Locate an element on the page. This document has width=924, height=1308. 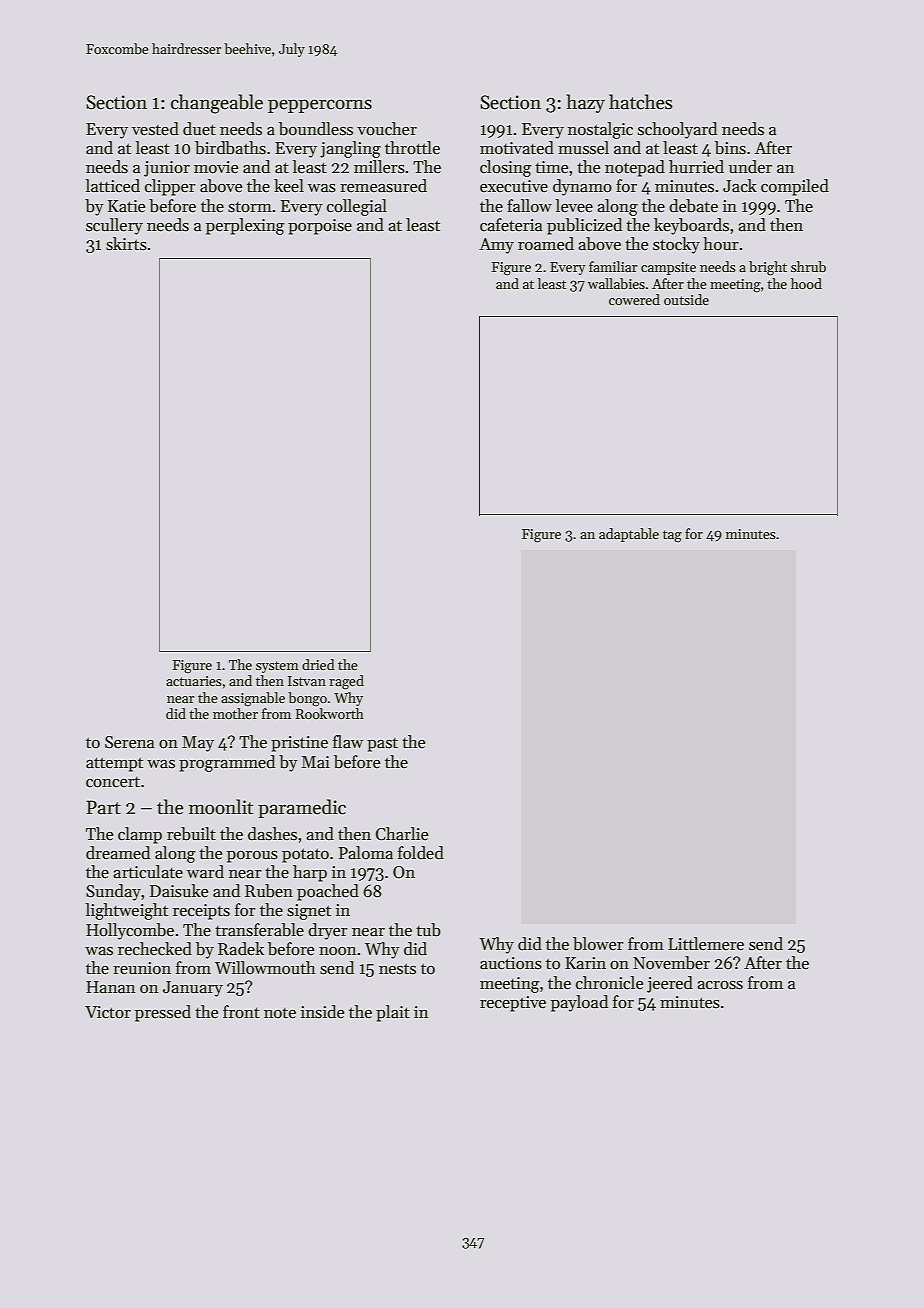
dried is located at coordinates (318, 664).
